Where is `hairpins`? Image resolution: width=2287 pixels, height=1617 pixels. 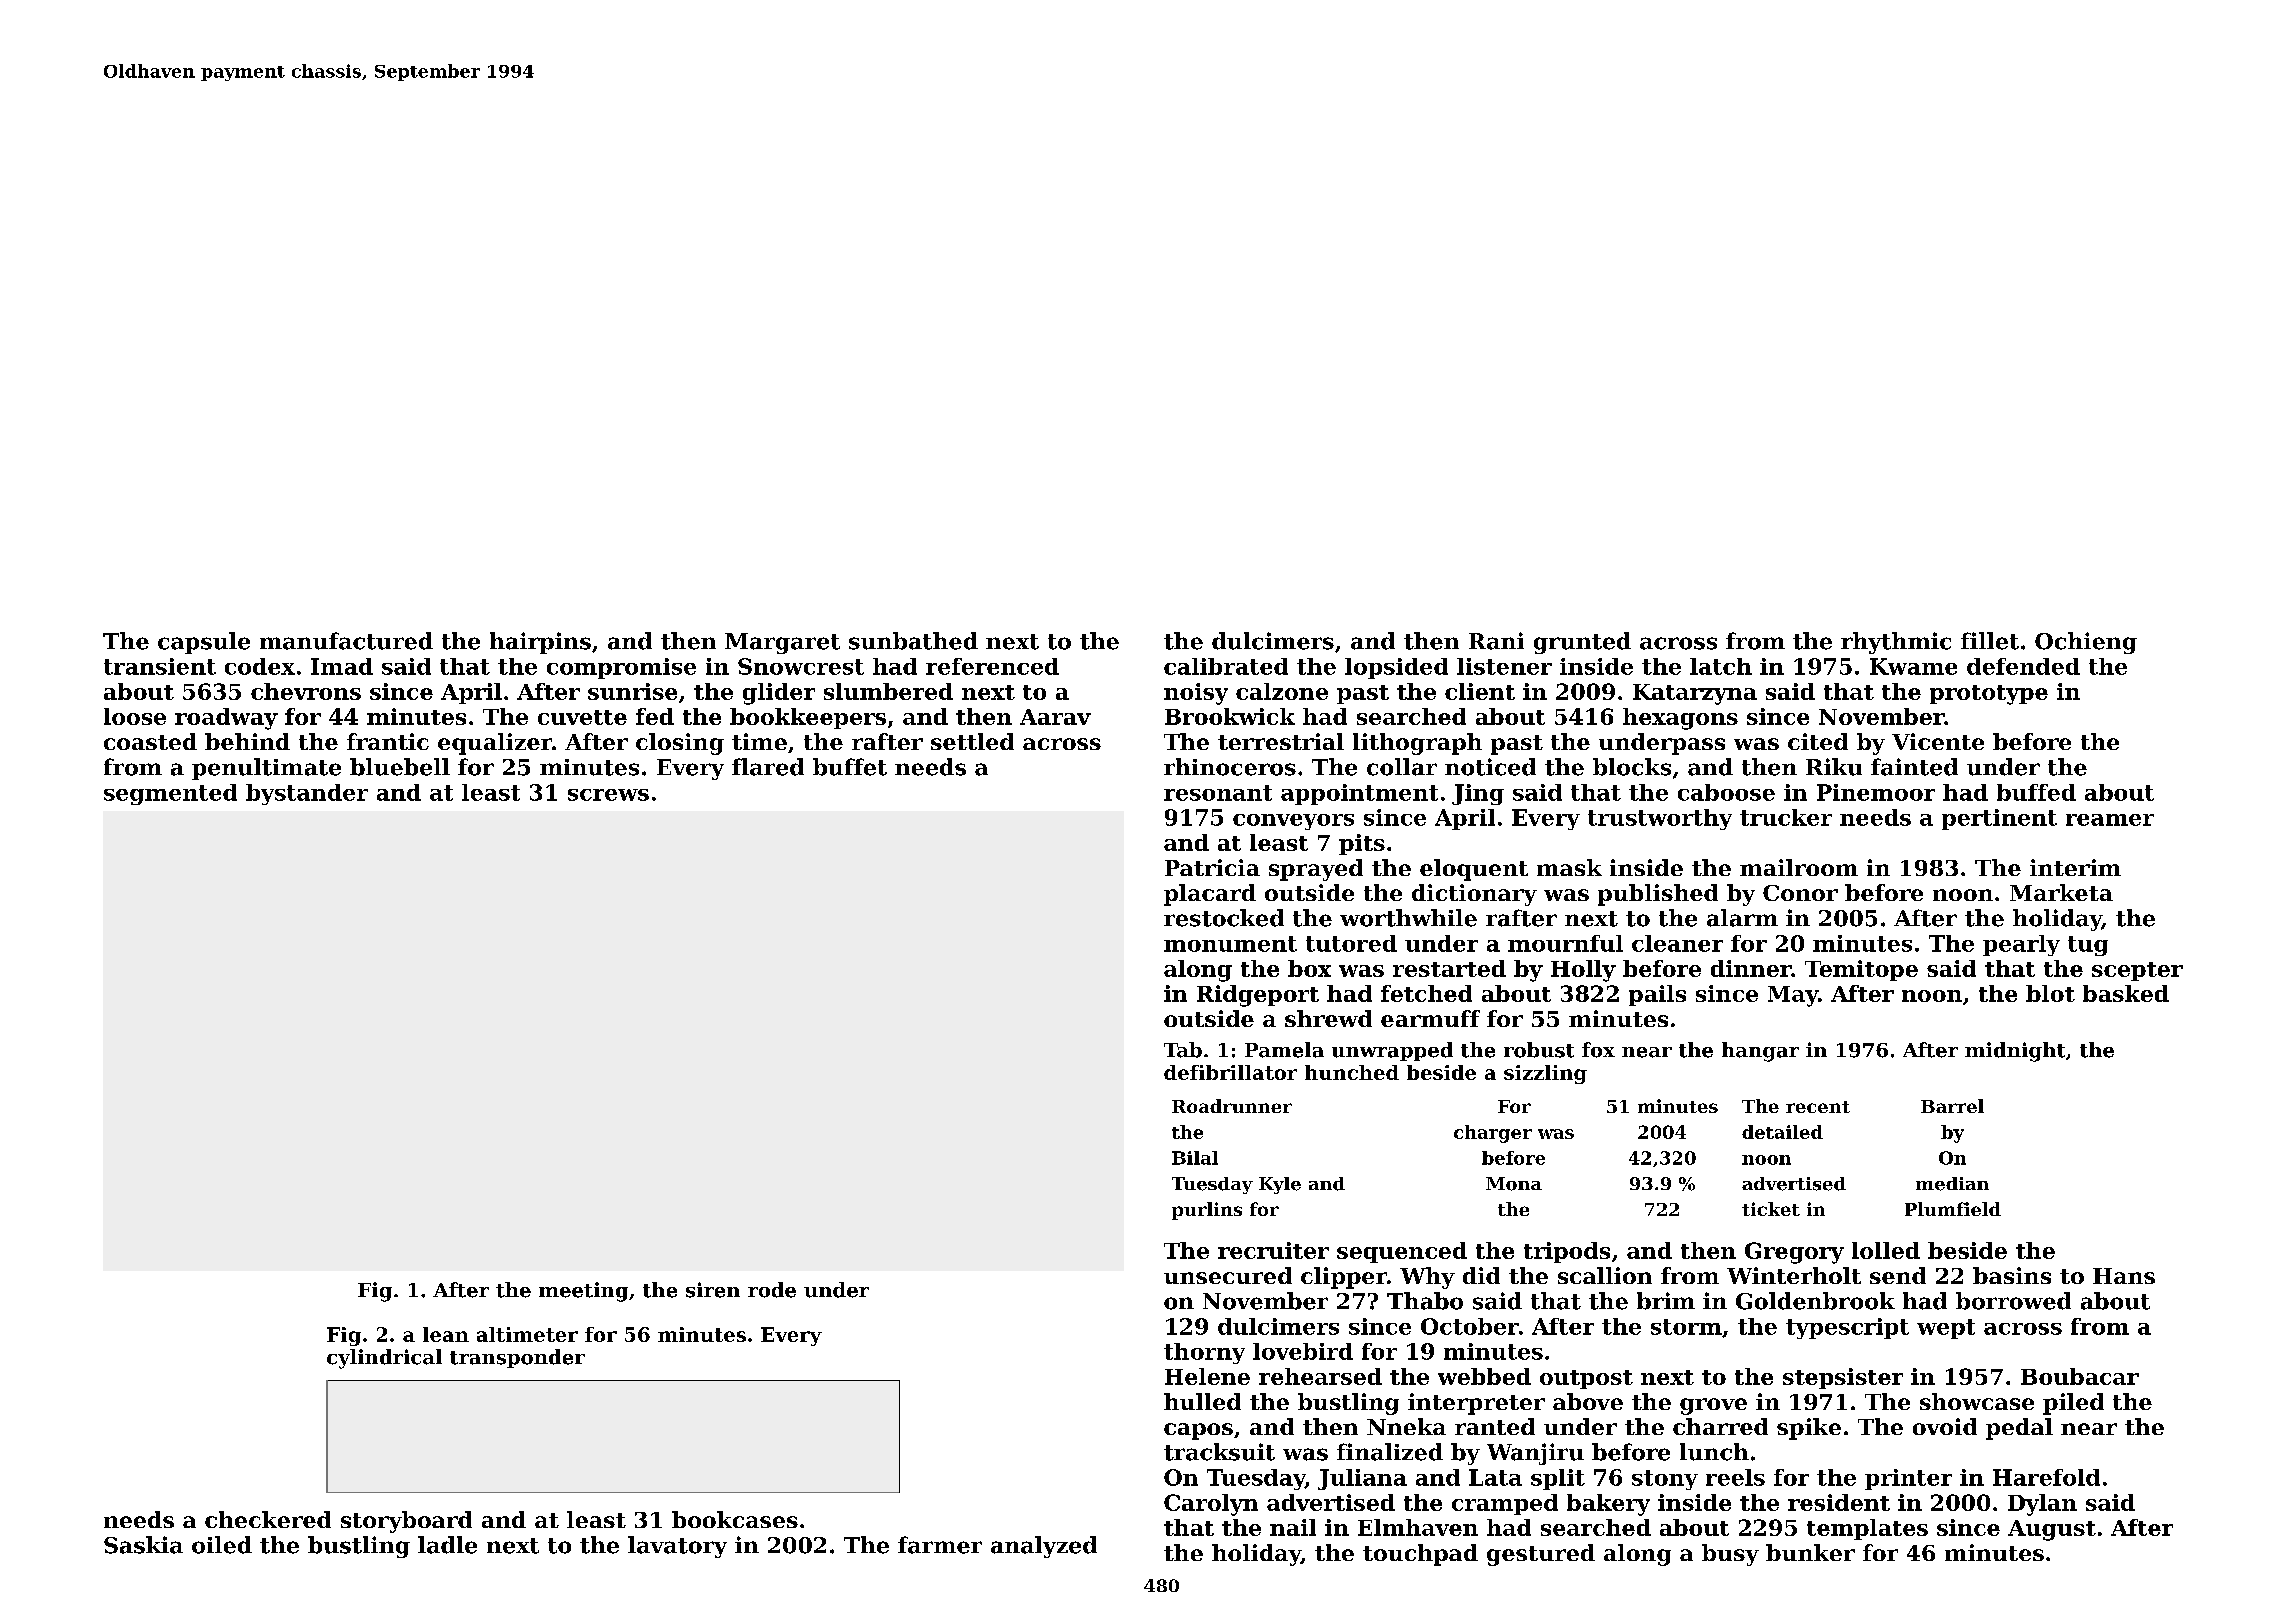
hairpins is located at coordinates (540, 643).
